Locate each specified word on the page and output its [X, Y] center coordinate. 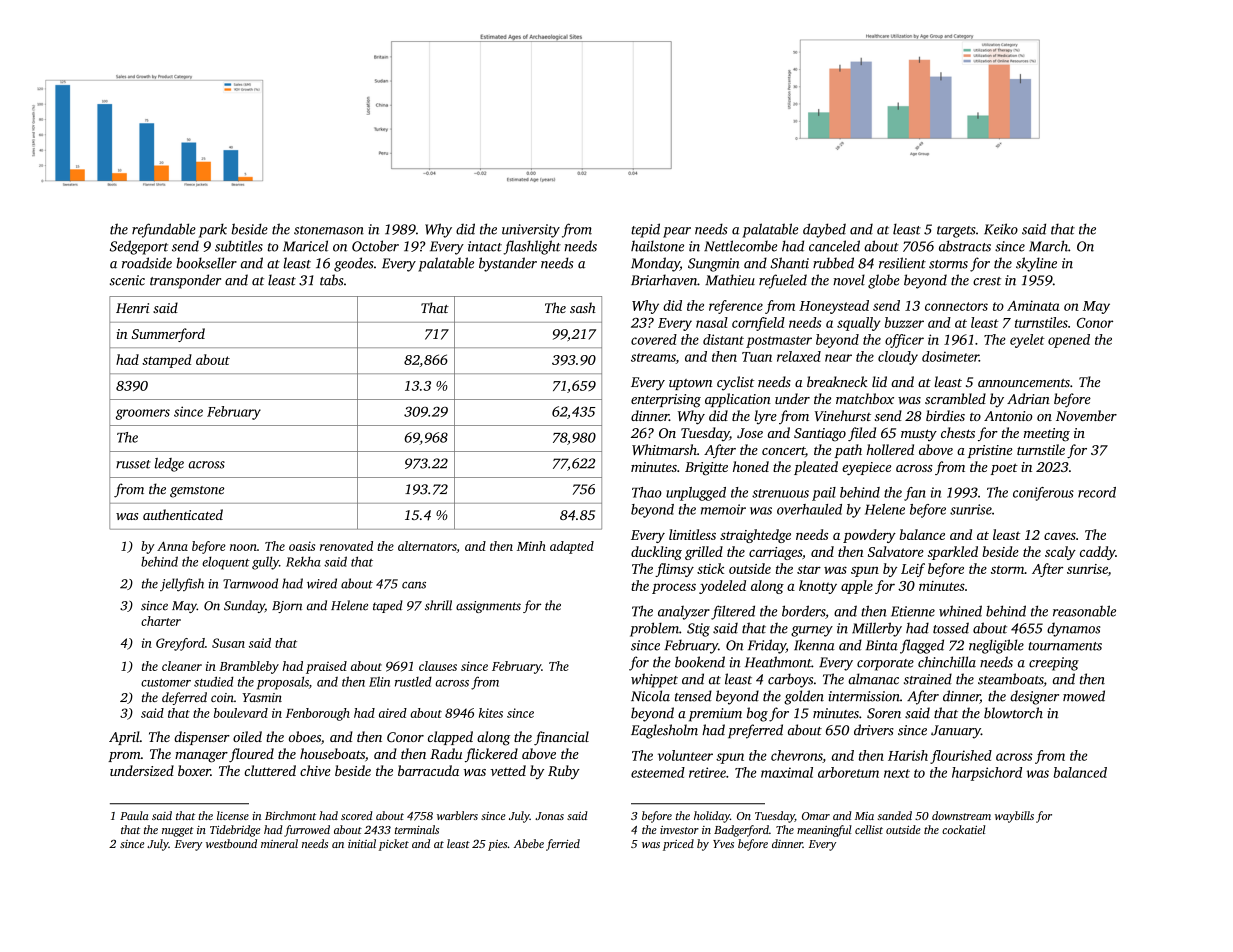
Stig [698, 630]
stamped [167, 361]
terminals [417, 829]
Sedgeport [139, 247]
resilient [902, 263]
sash [583, 307]
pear [677, 232]
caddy [1097, 553]
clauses [438, 666]
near [838, 358]
